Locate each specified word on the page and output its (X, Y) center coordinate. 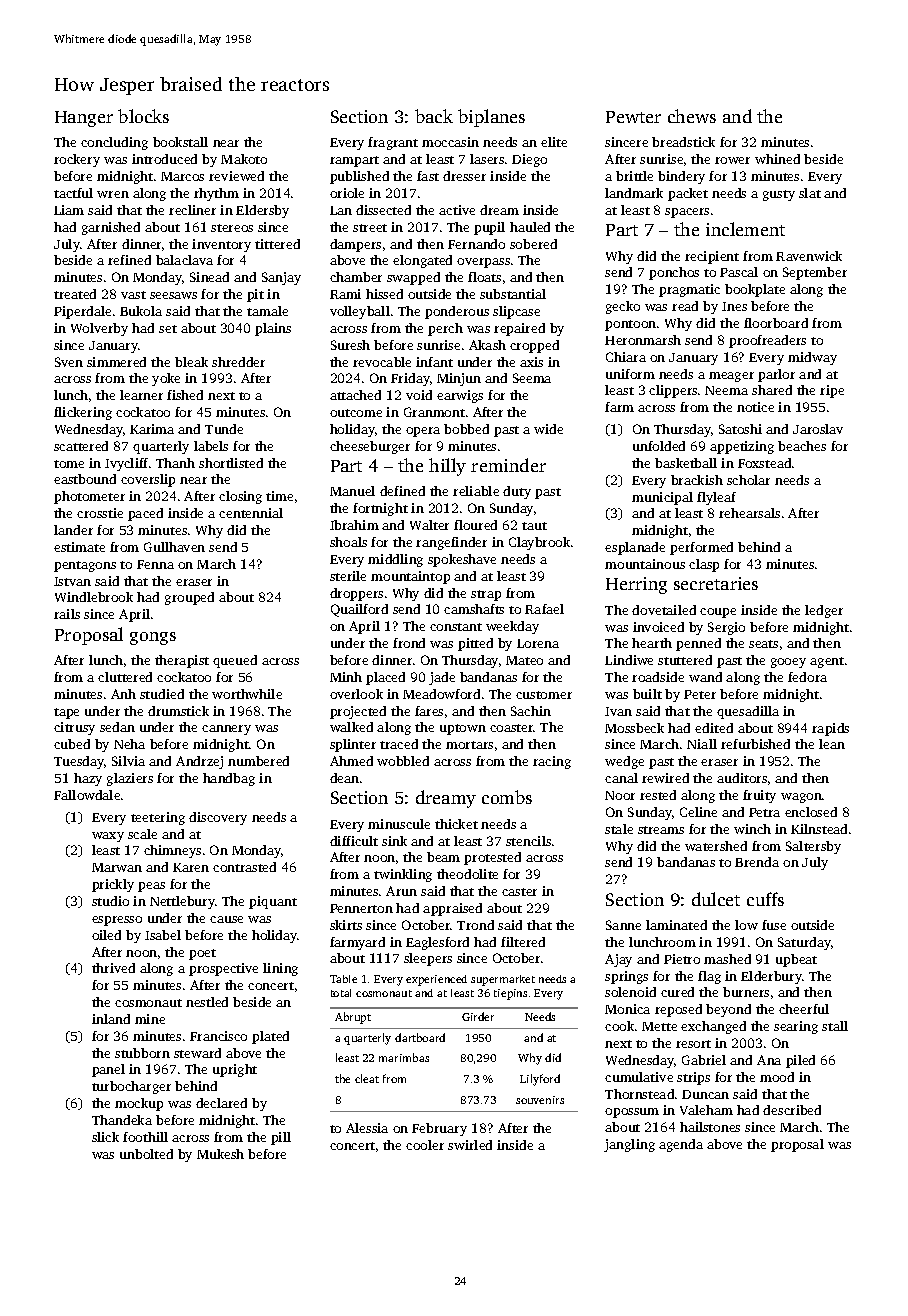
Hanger (84, 119)
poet (202, 954)
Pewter (633, 117)
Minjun (459, 379)
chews (692, 116)
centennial (251, 513)
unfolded (659, 446)
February (439, 1129)
